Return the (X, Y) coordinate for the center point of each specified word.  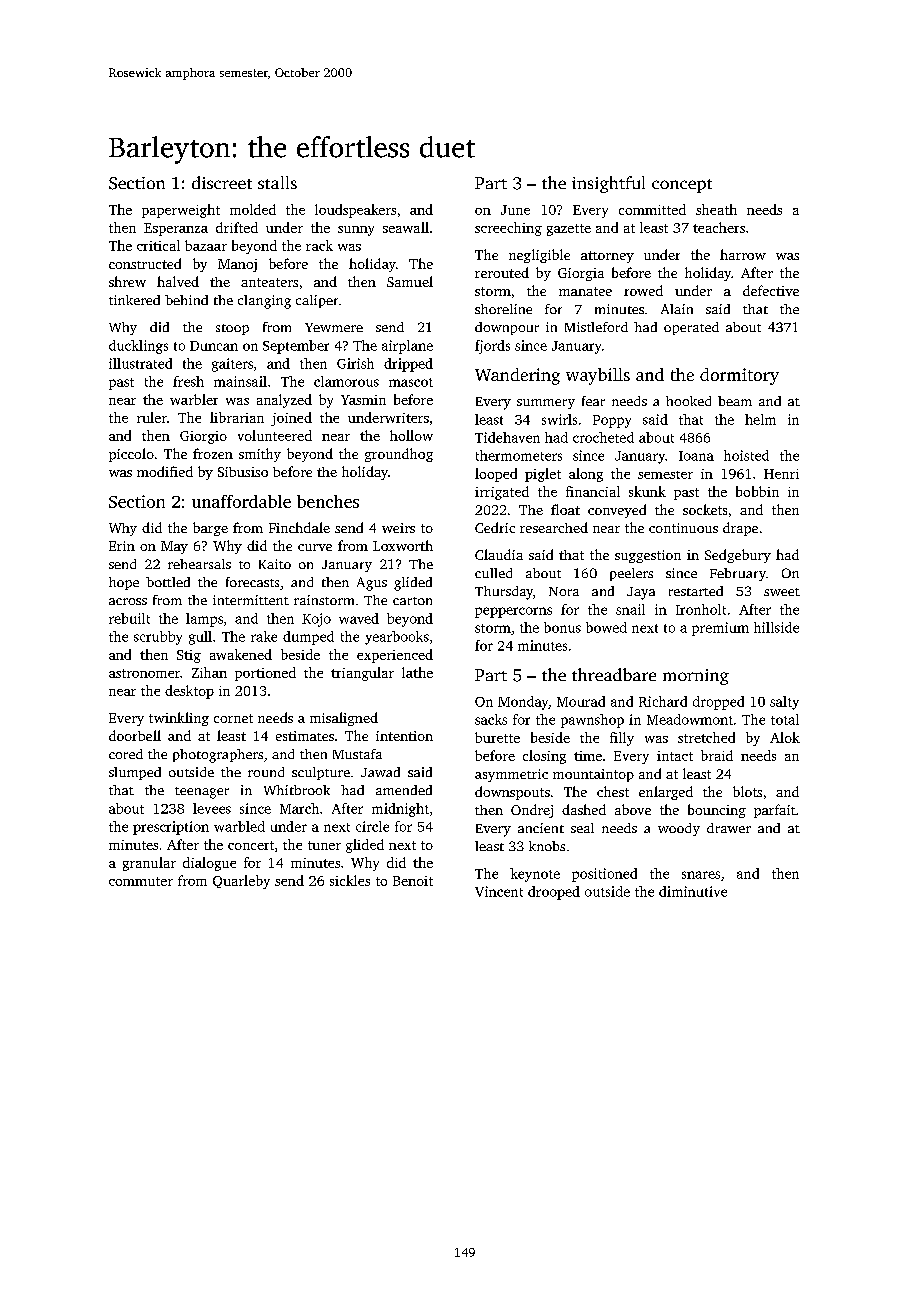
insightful (608, 184)
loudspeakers (355, 211)
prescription (171, 828)
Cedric (495, 527)
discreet (222, 182)
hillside (776, 627)
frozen (213, 453)
